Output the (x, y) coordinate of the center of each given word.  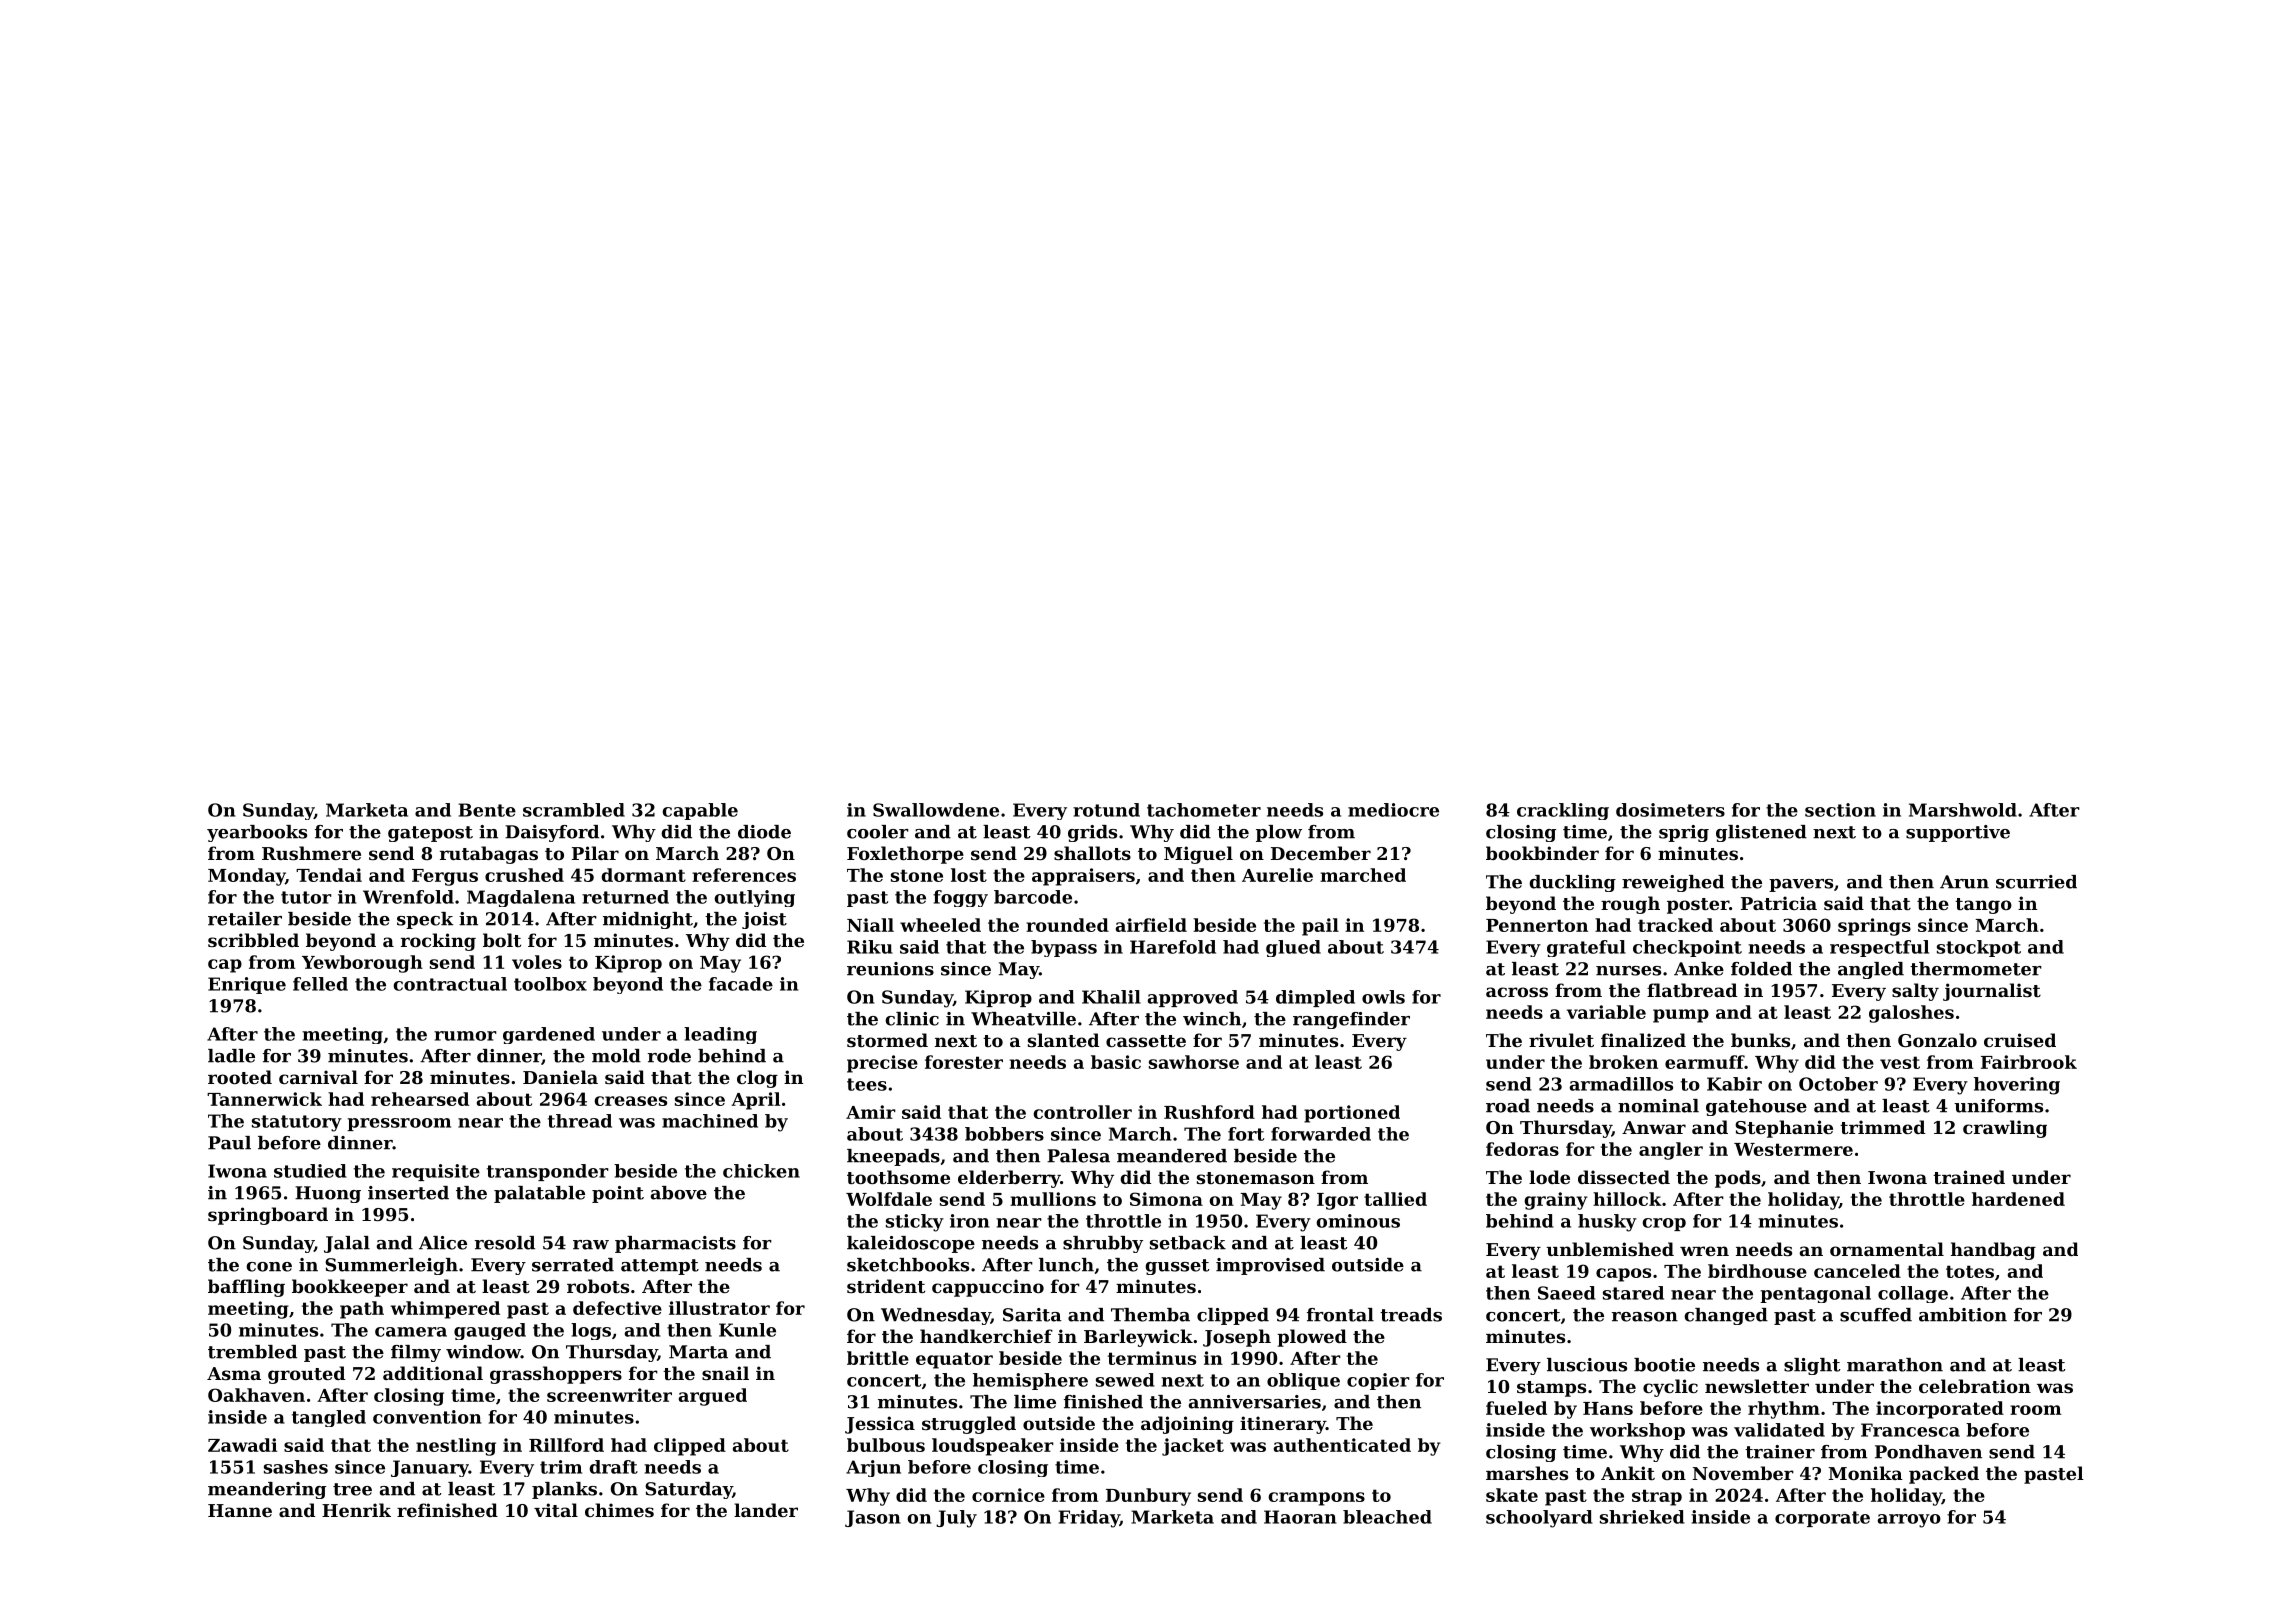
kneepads (893, 1157)
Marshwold (1963, 810)
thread (580, 1121)
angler (1671, 1151)
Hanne (240, 1510)
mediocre (1393, 810)
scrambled (574, 810)
